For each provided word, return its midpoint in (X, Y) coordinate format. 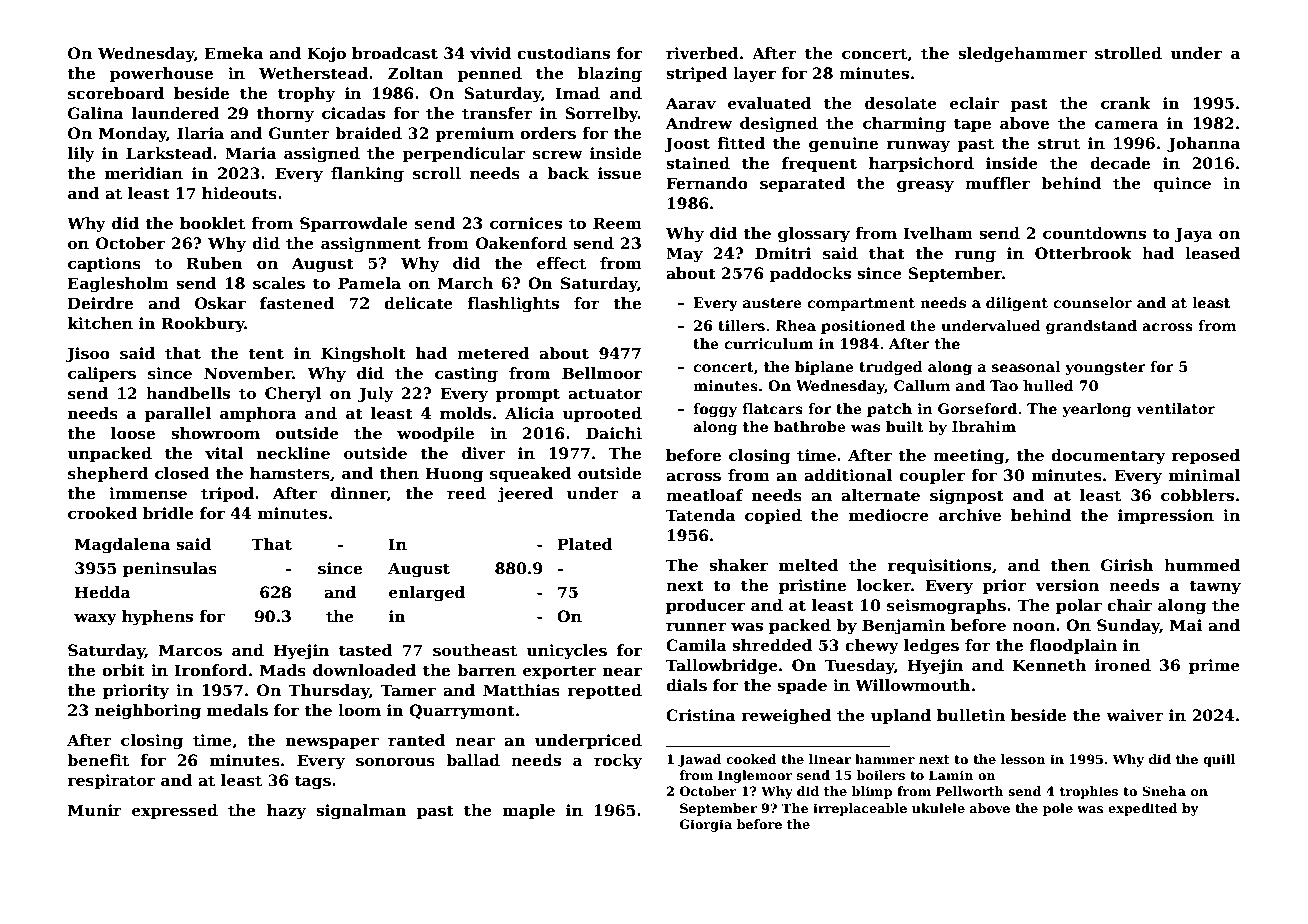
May (684, 255)
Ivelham (938, 233)
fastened (297, 303)
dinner (359, 494)
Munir (95, 810)
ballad (473, 760)
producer (705, 606)
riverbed (702, 53)
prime (1214, 666)
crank (1126, 103)
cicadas (353, 113)
